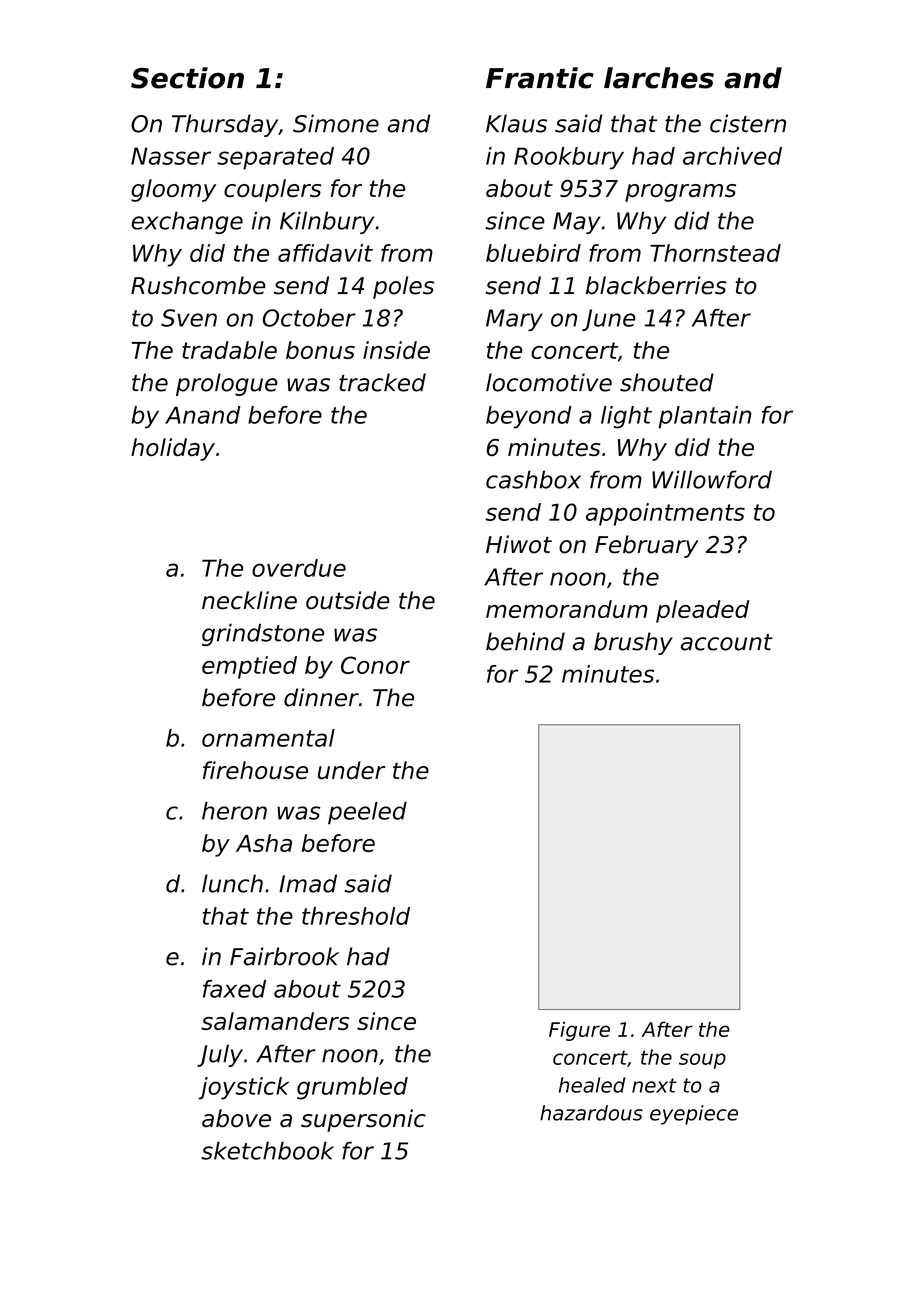 The width and height of the image is (924, 1311). I want to click on larches, so click(659, 78).
